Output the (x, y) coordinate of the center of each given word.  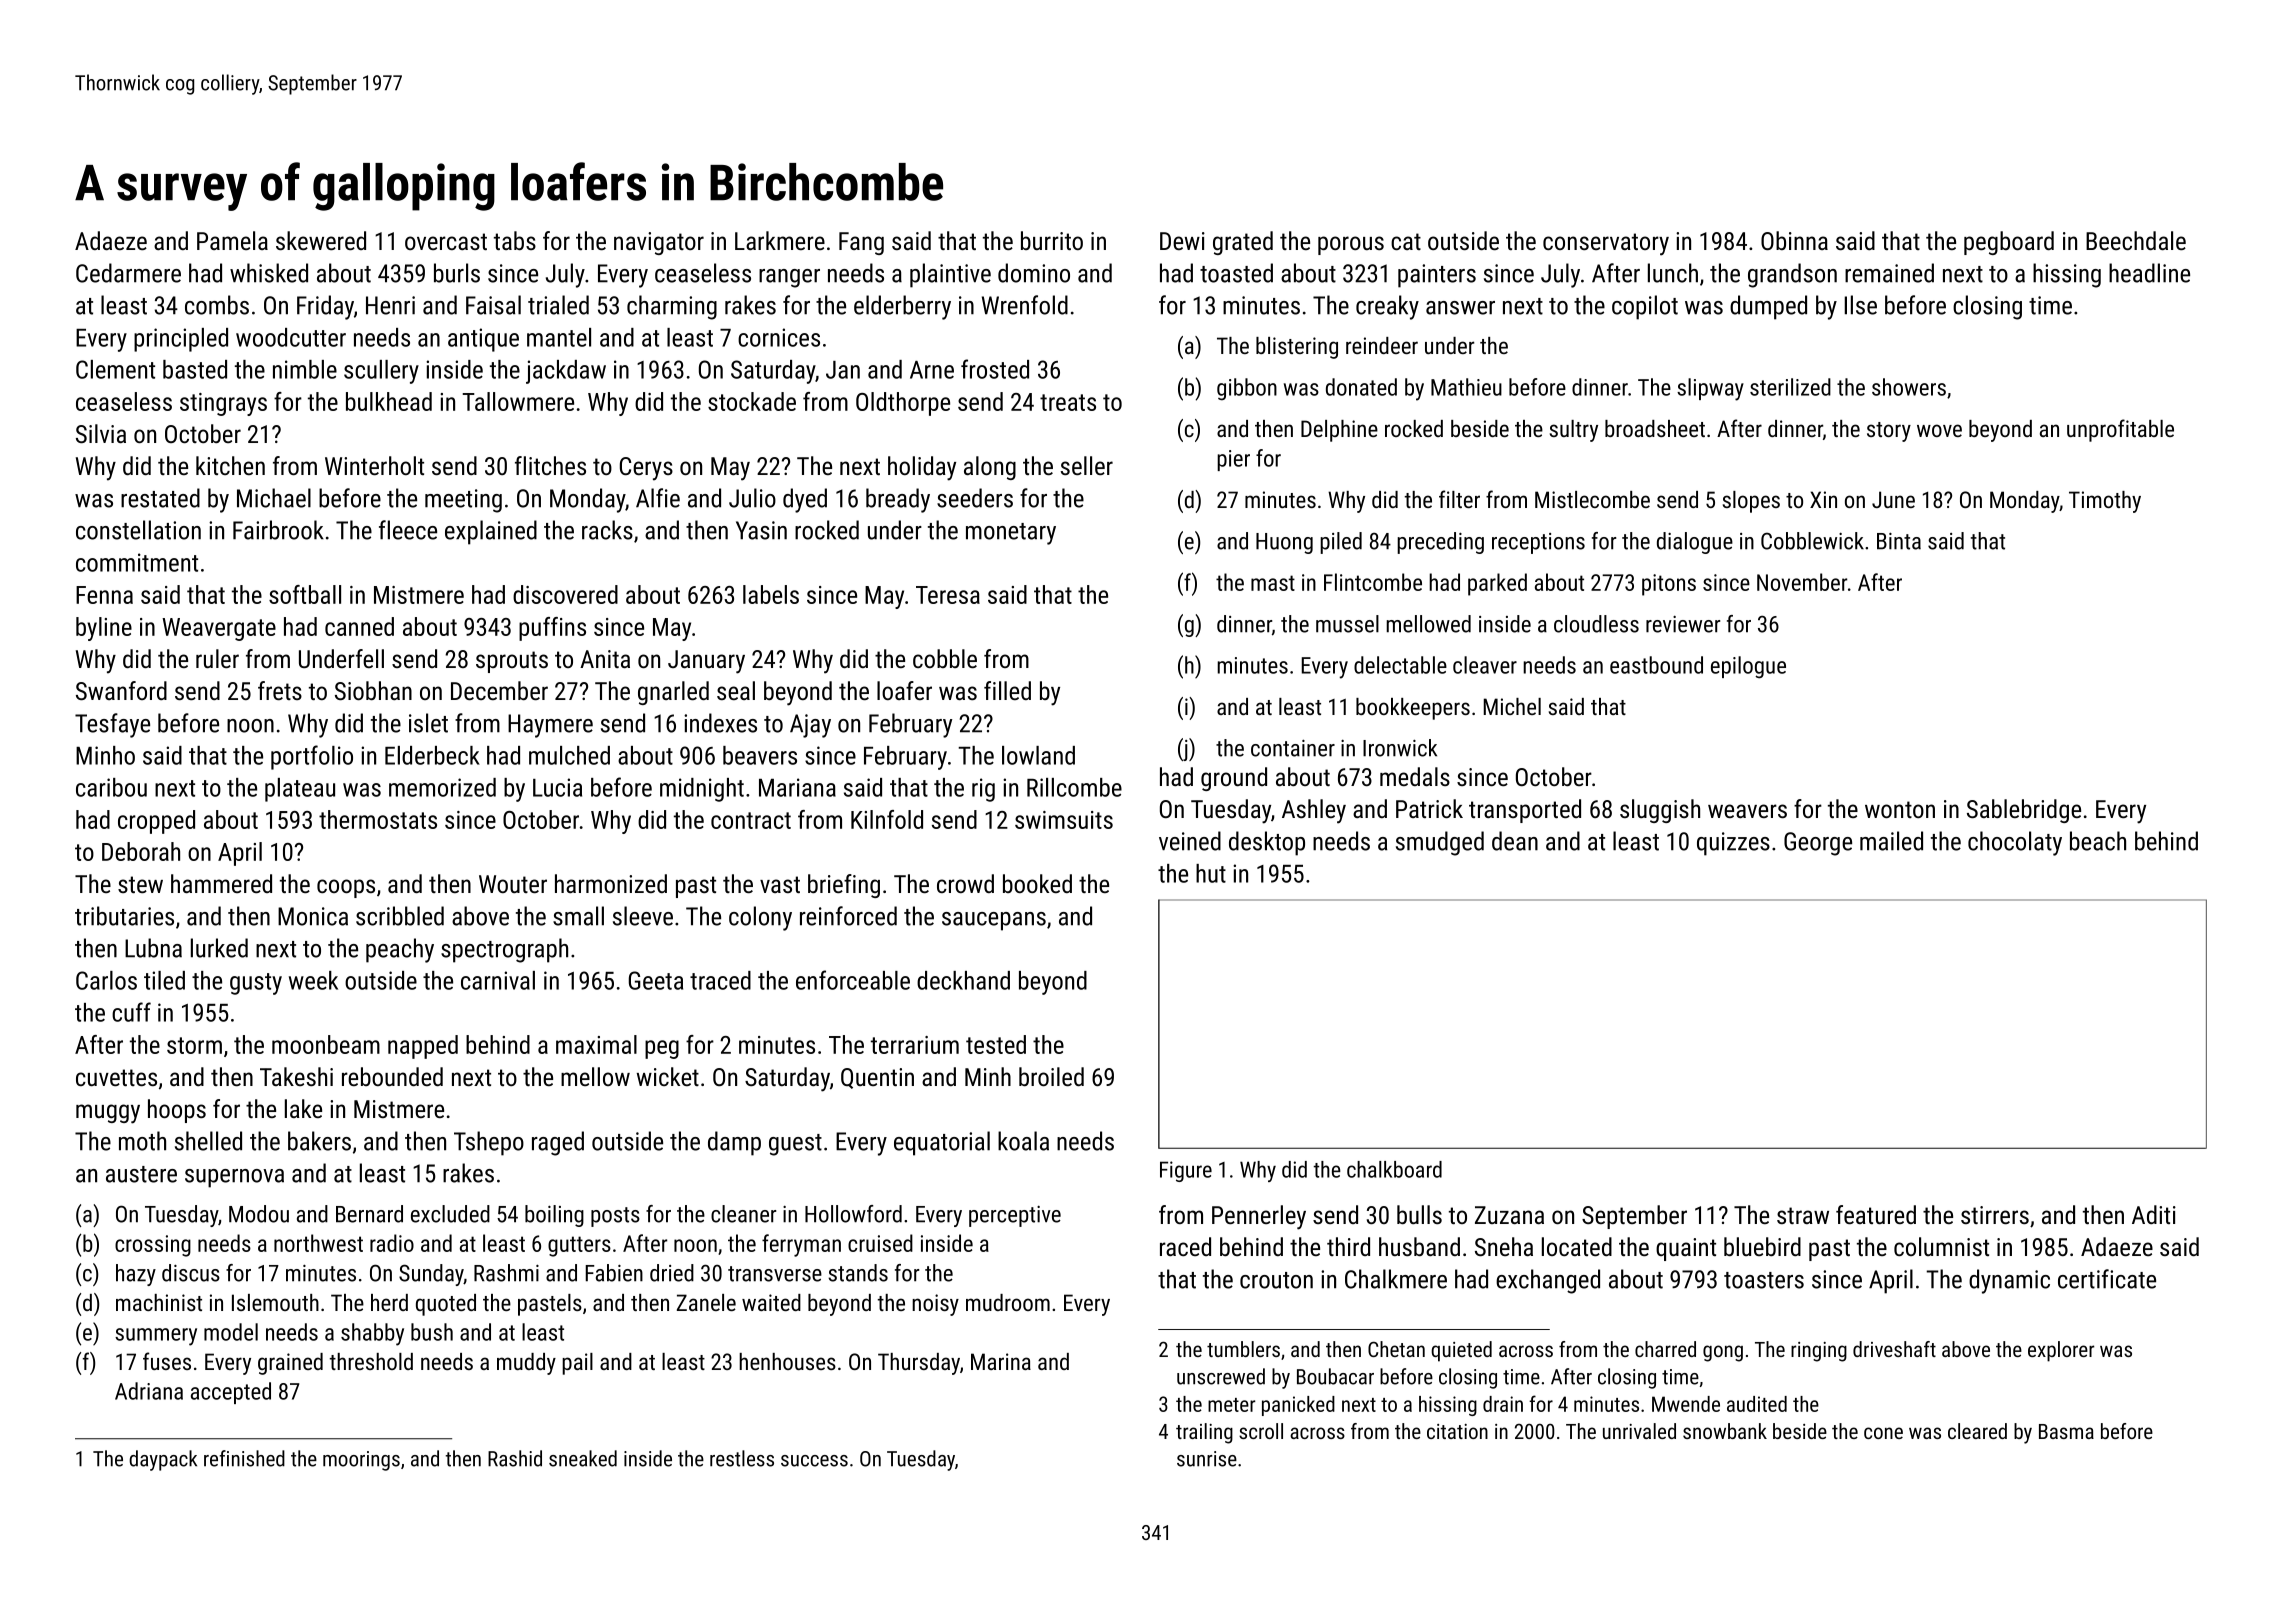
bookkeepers (1413, 709)
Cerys (646, 469)
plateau (300, 790)
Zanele (706, 1302)
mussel (1347, 624)
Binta (1899, 541)
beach (2098, 841)
